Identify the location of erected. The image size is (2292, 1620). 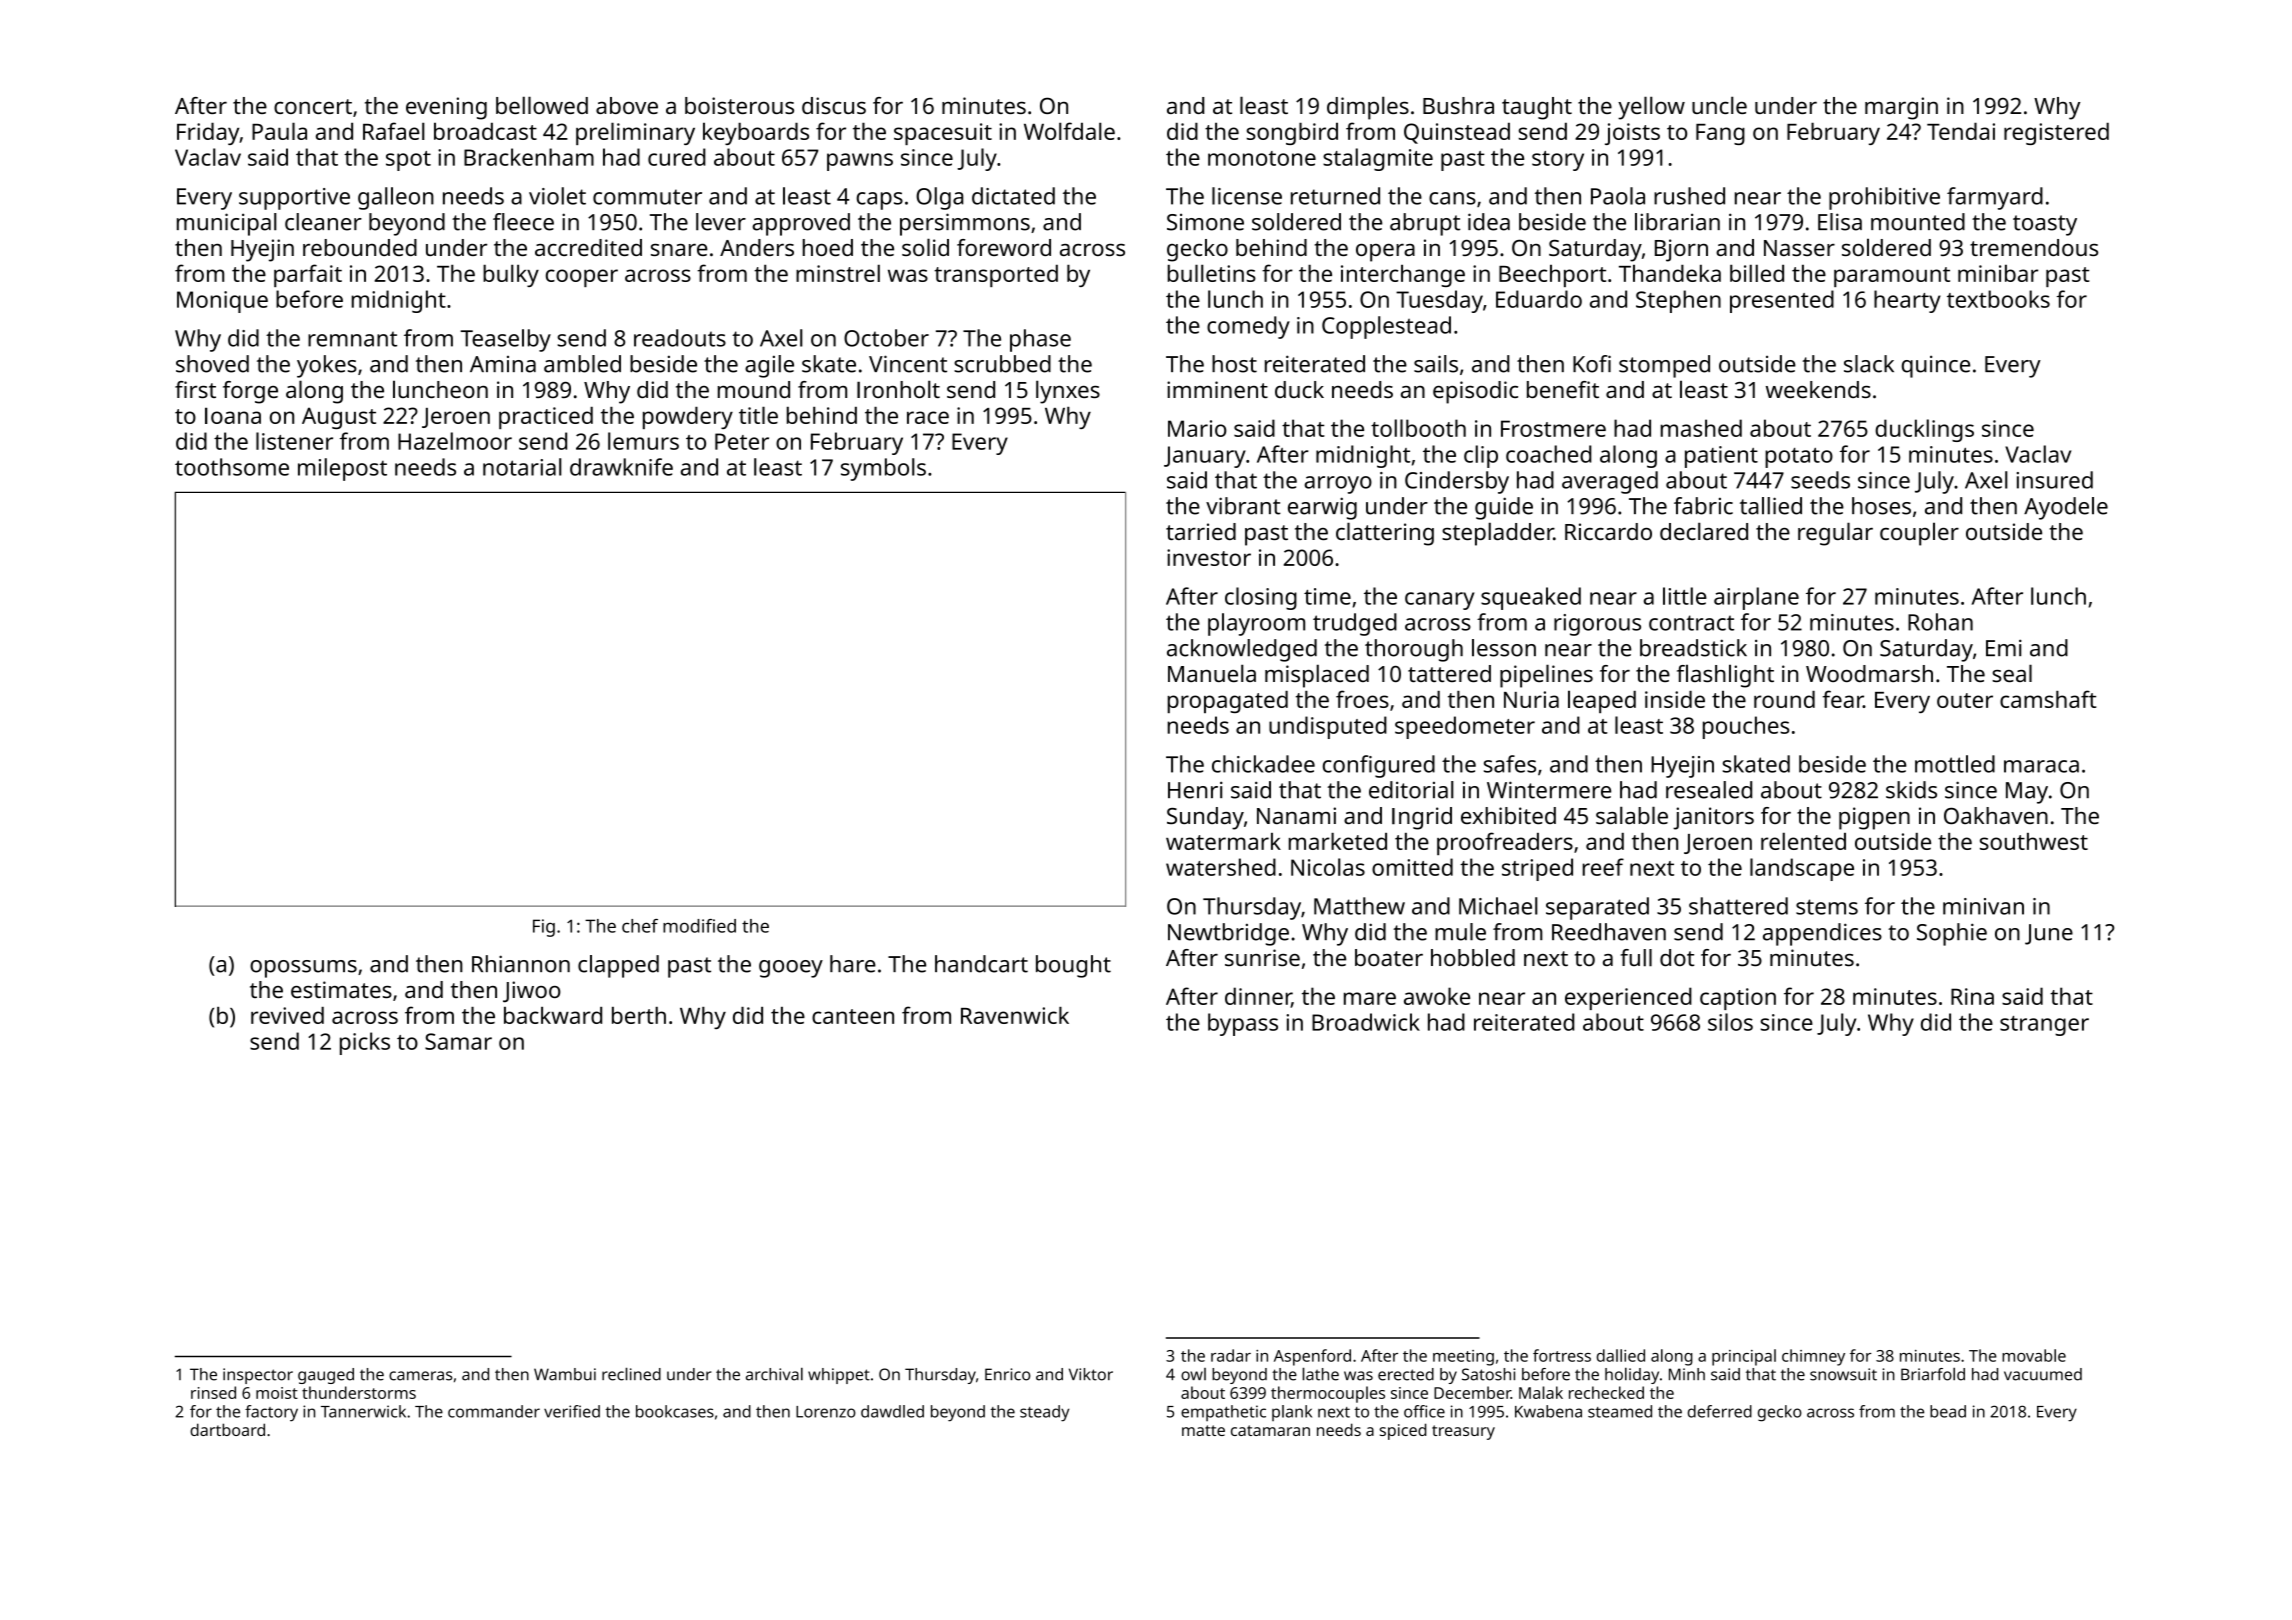
(1406, 1374).
